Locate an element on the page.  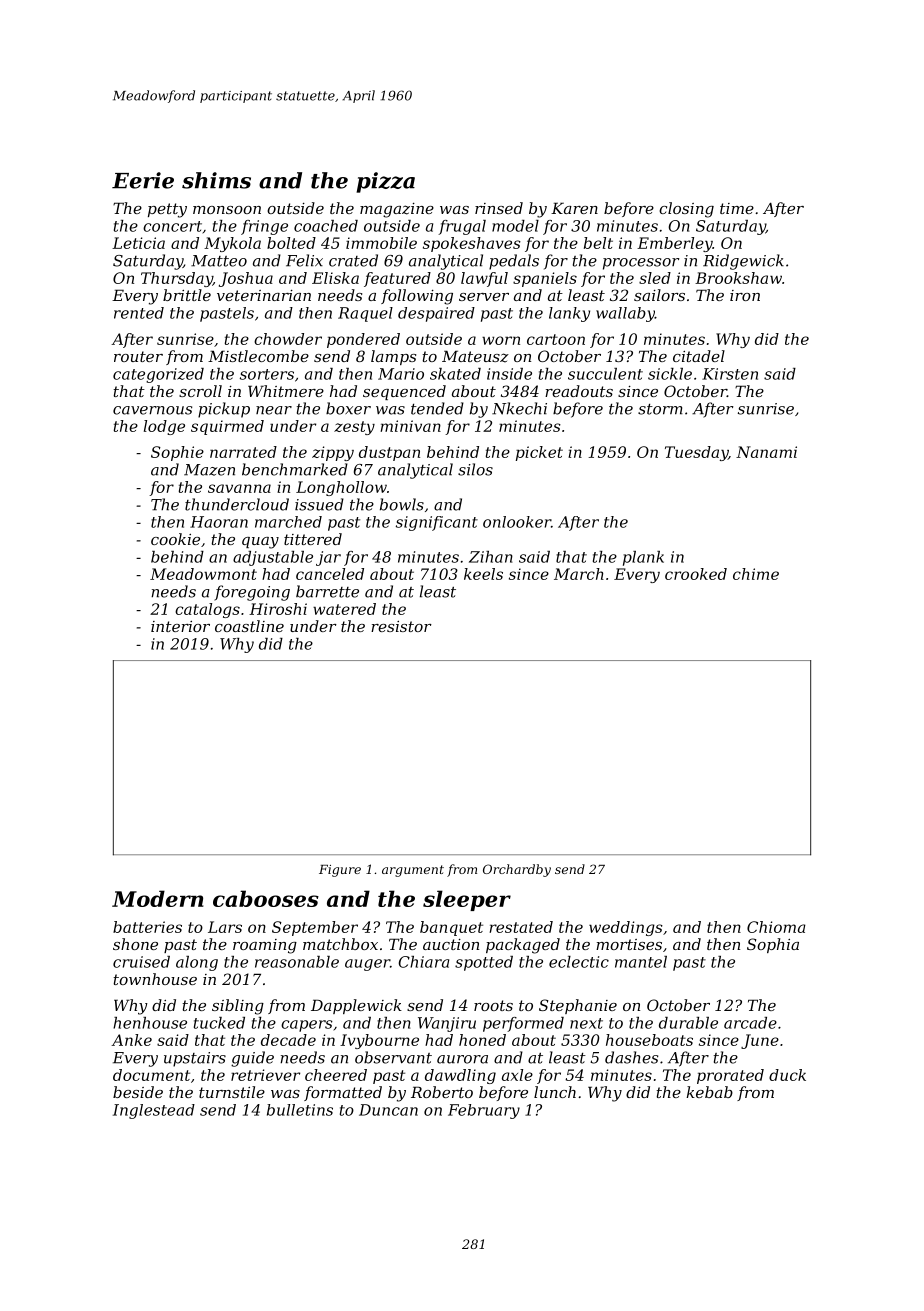
bulletins is located at coordinates (300, 1110).
